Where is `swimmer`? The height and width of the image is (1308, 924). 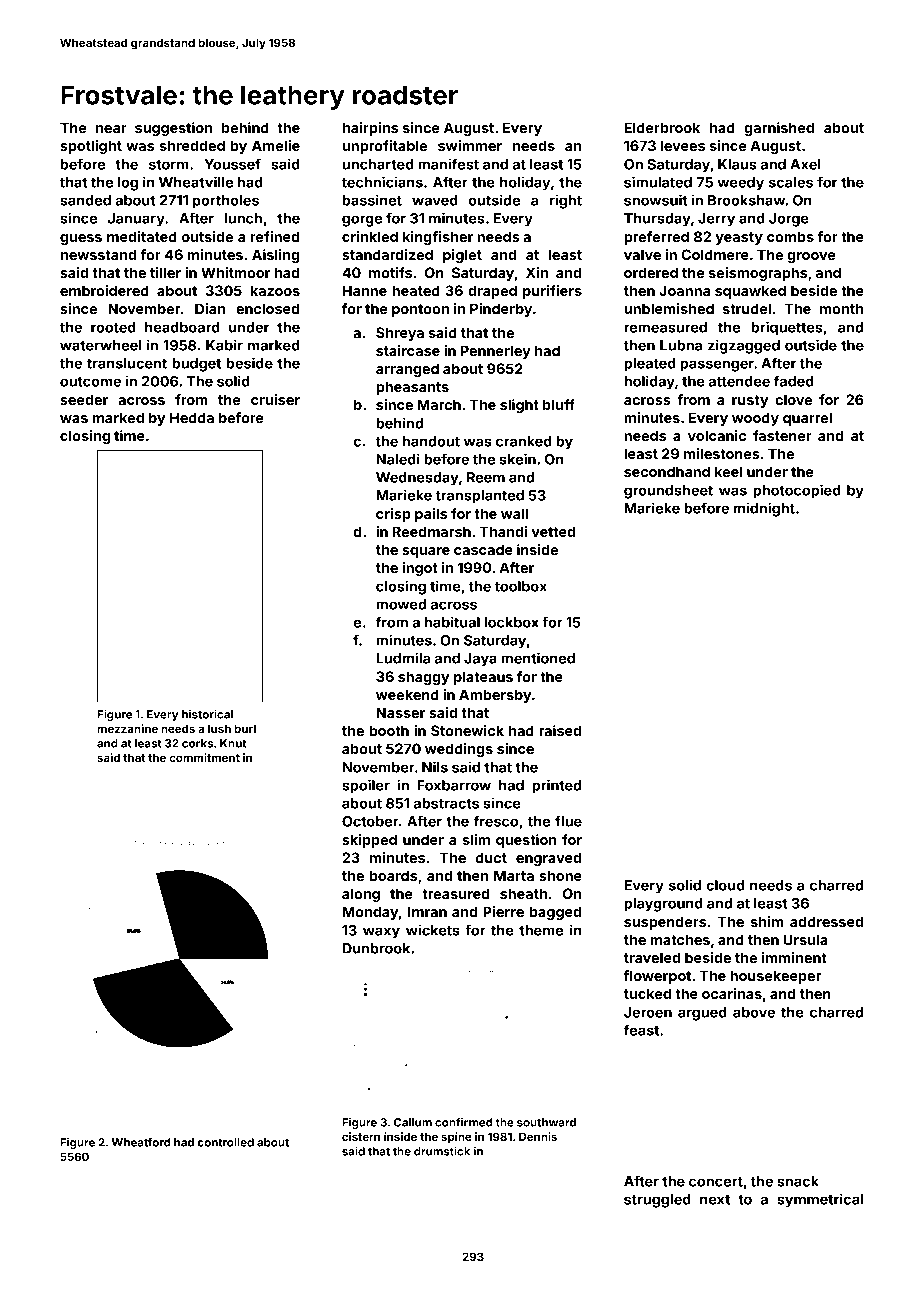 swimmer is located at coordinates (470, 145).
